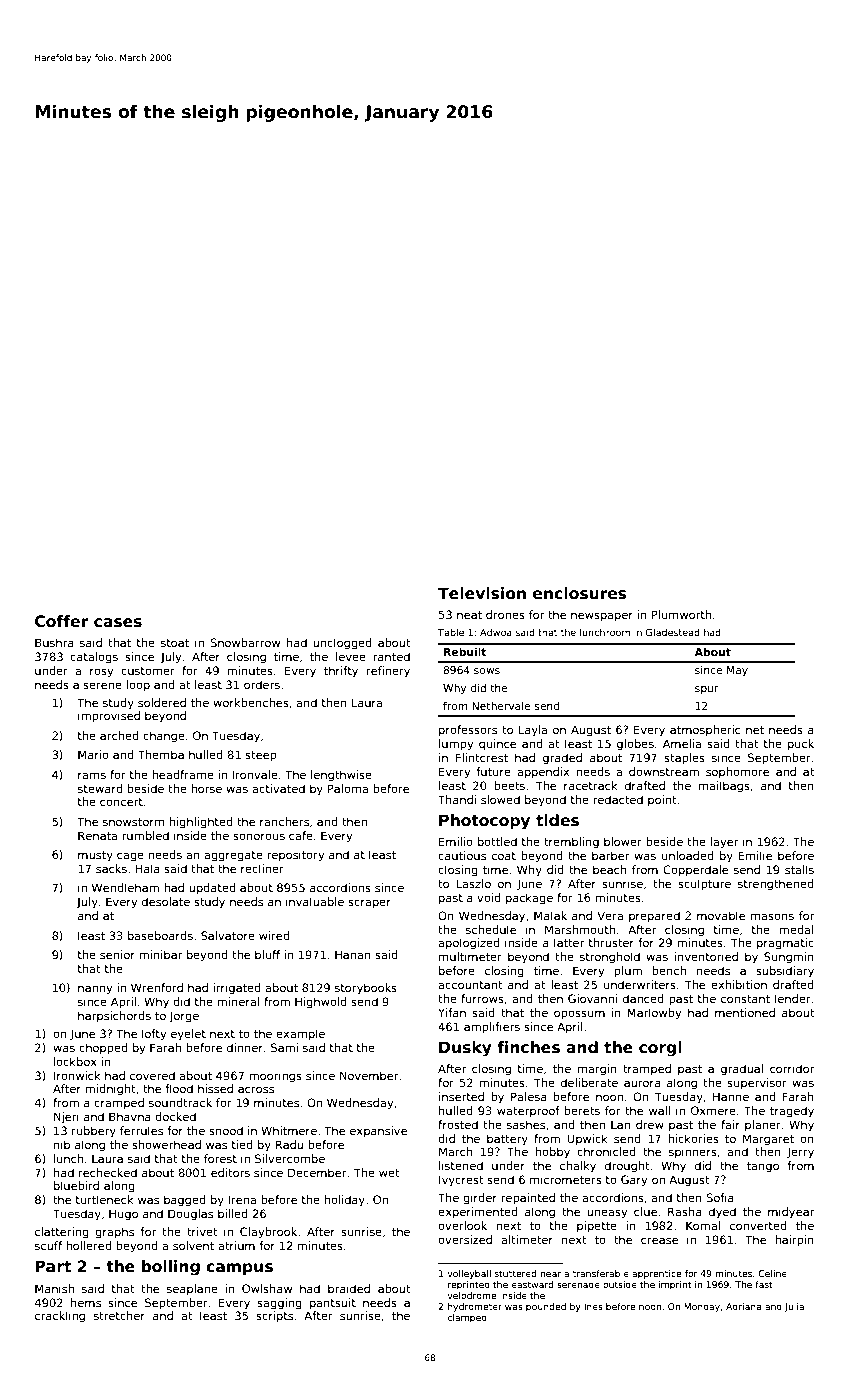 This screenshot has height=1400, width=849. What do you see at coordinates (119, 1315) in the screenshot?
I see `stretcher` at bounding box center [119, 1315].
